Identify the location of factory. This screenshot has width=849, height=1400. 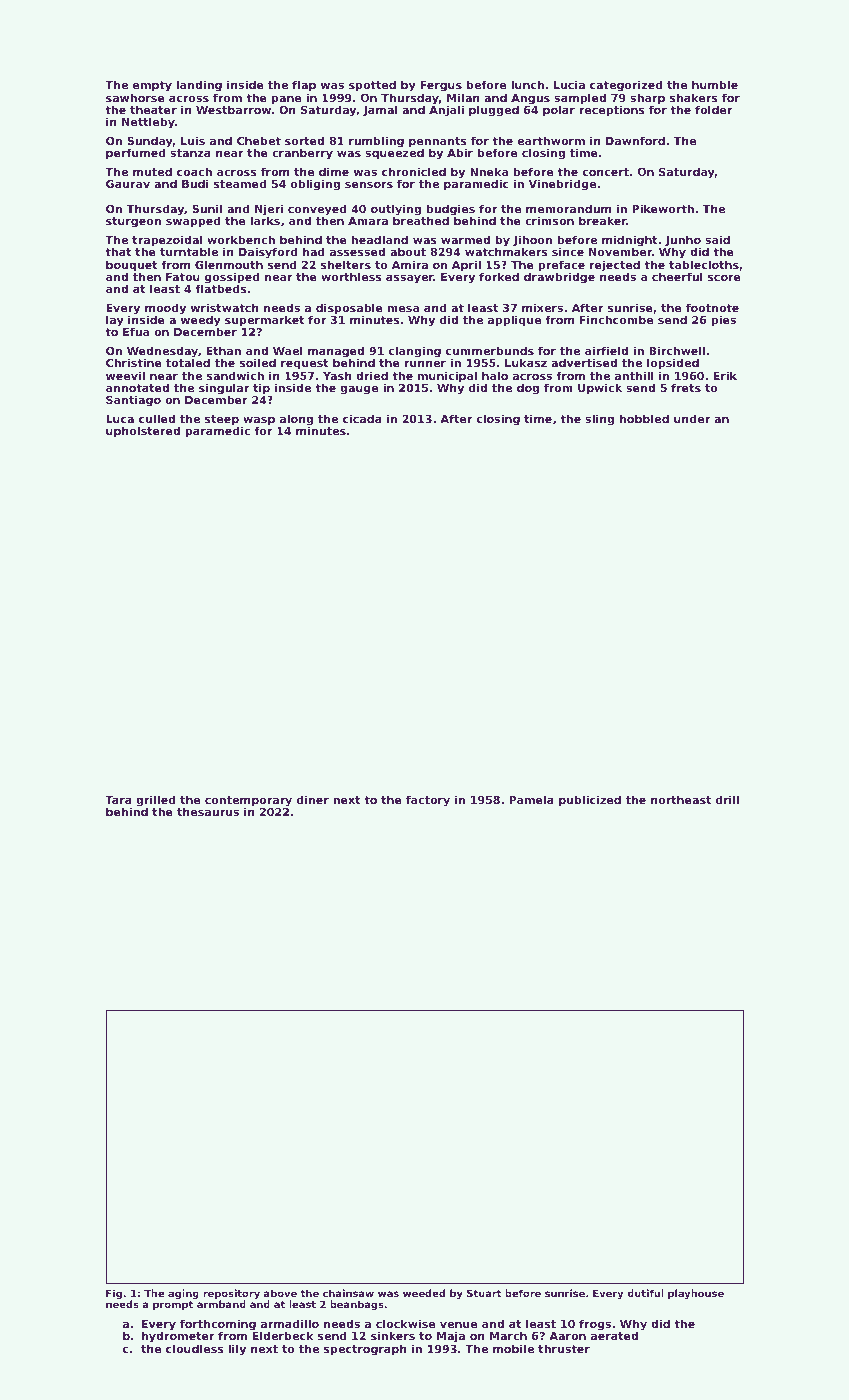
(428, 801).
